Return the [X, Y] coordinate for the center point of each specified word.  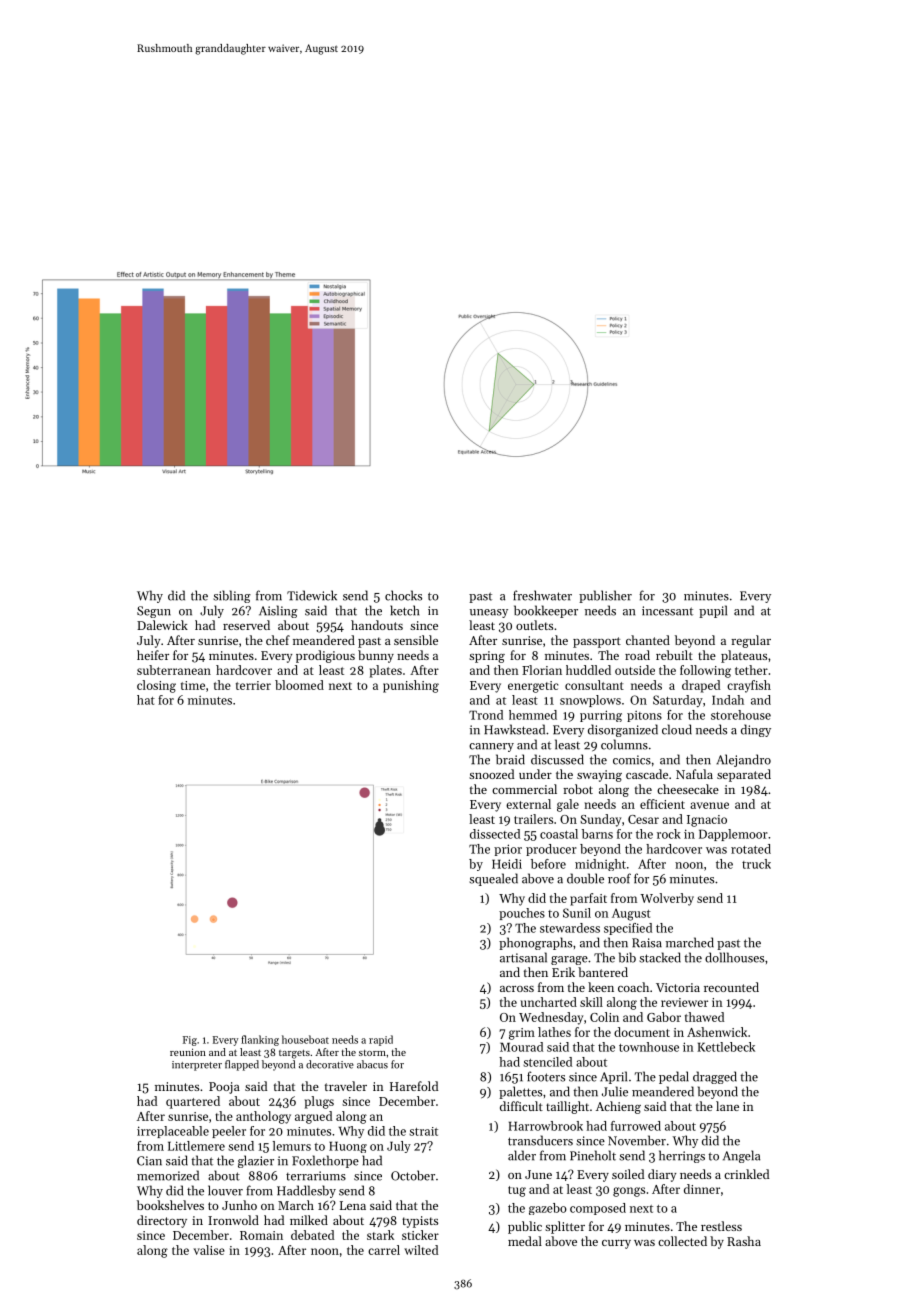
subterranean [174, 670]
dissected [495, 834]
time [193, 685]
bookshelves [170, 1205]
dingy [756, 730]
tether [751, 670]
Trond [486, 715]
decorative [330, 1064]
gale [568, 805]
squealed [493, 879]
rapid [381, 1040]
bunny [376, 656]
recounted [731, 987]
